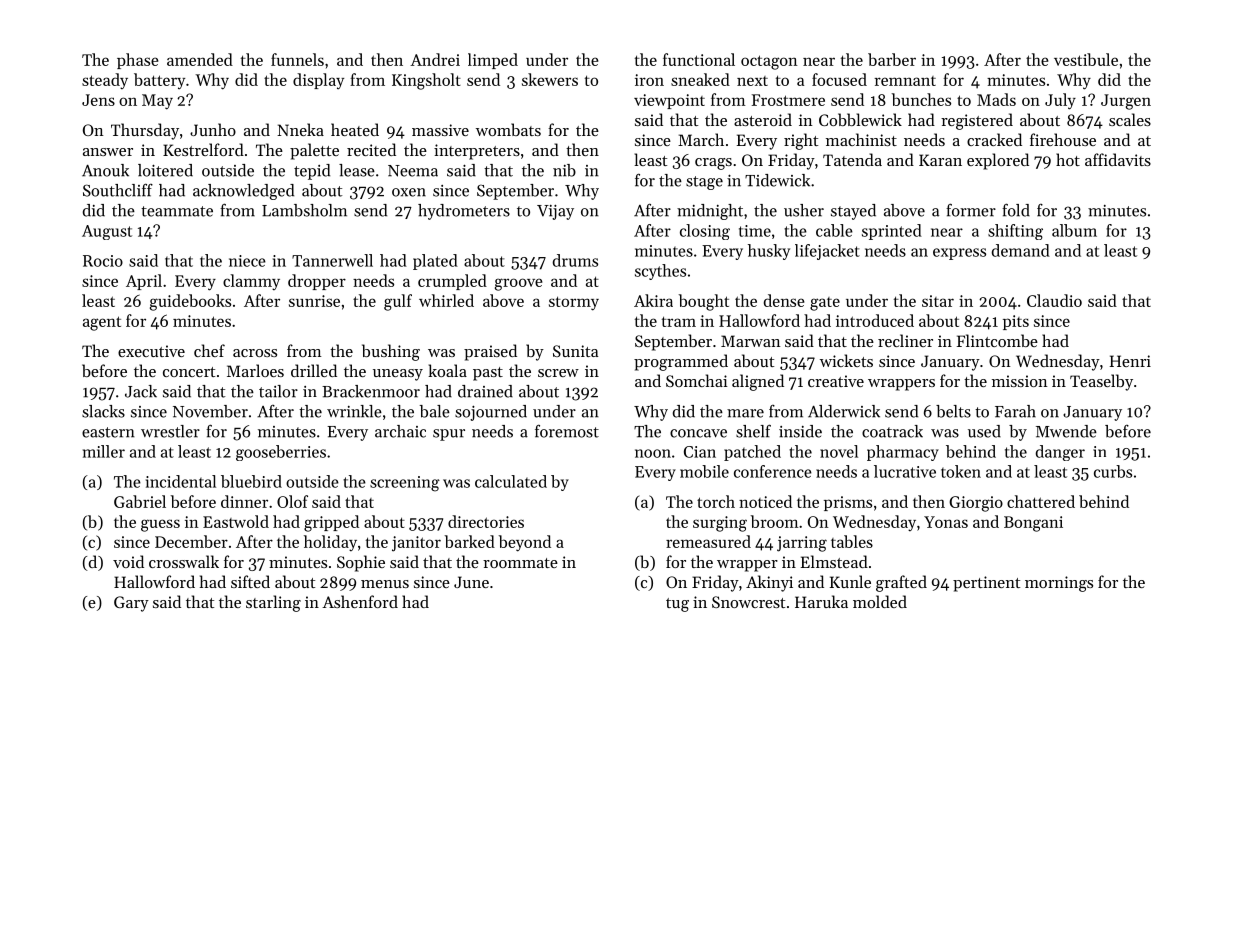 The height and width of the screenshot is (952, 1233). Describe the element at coordinates (751, 341) in the screenshot. I see `Marwan` at that location.
